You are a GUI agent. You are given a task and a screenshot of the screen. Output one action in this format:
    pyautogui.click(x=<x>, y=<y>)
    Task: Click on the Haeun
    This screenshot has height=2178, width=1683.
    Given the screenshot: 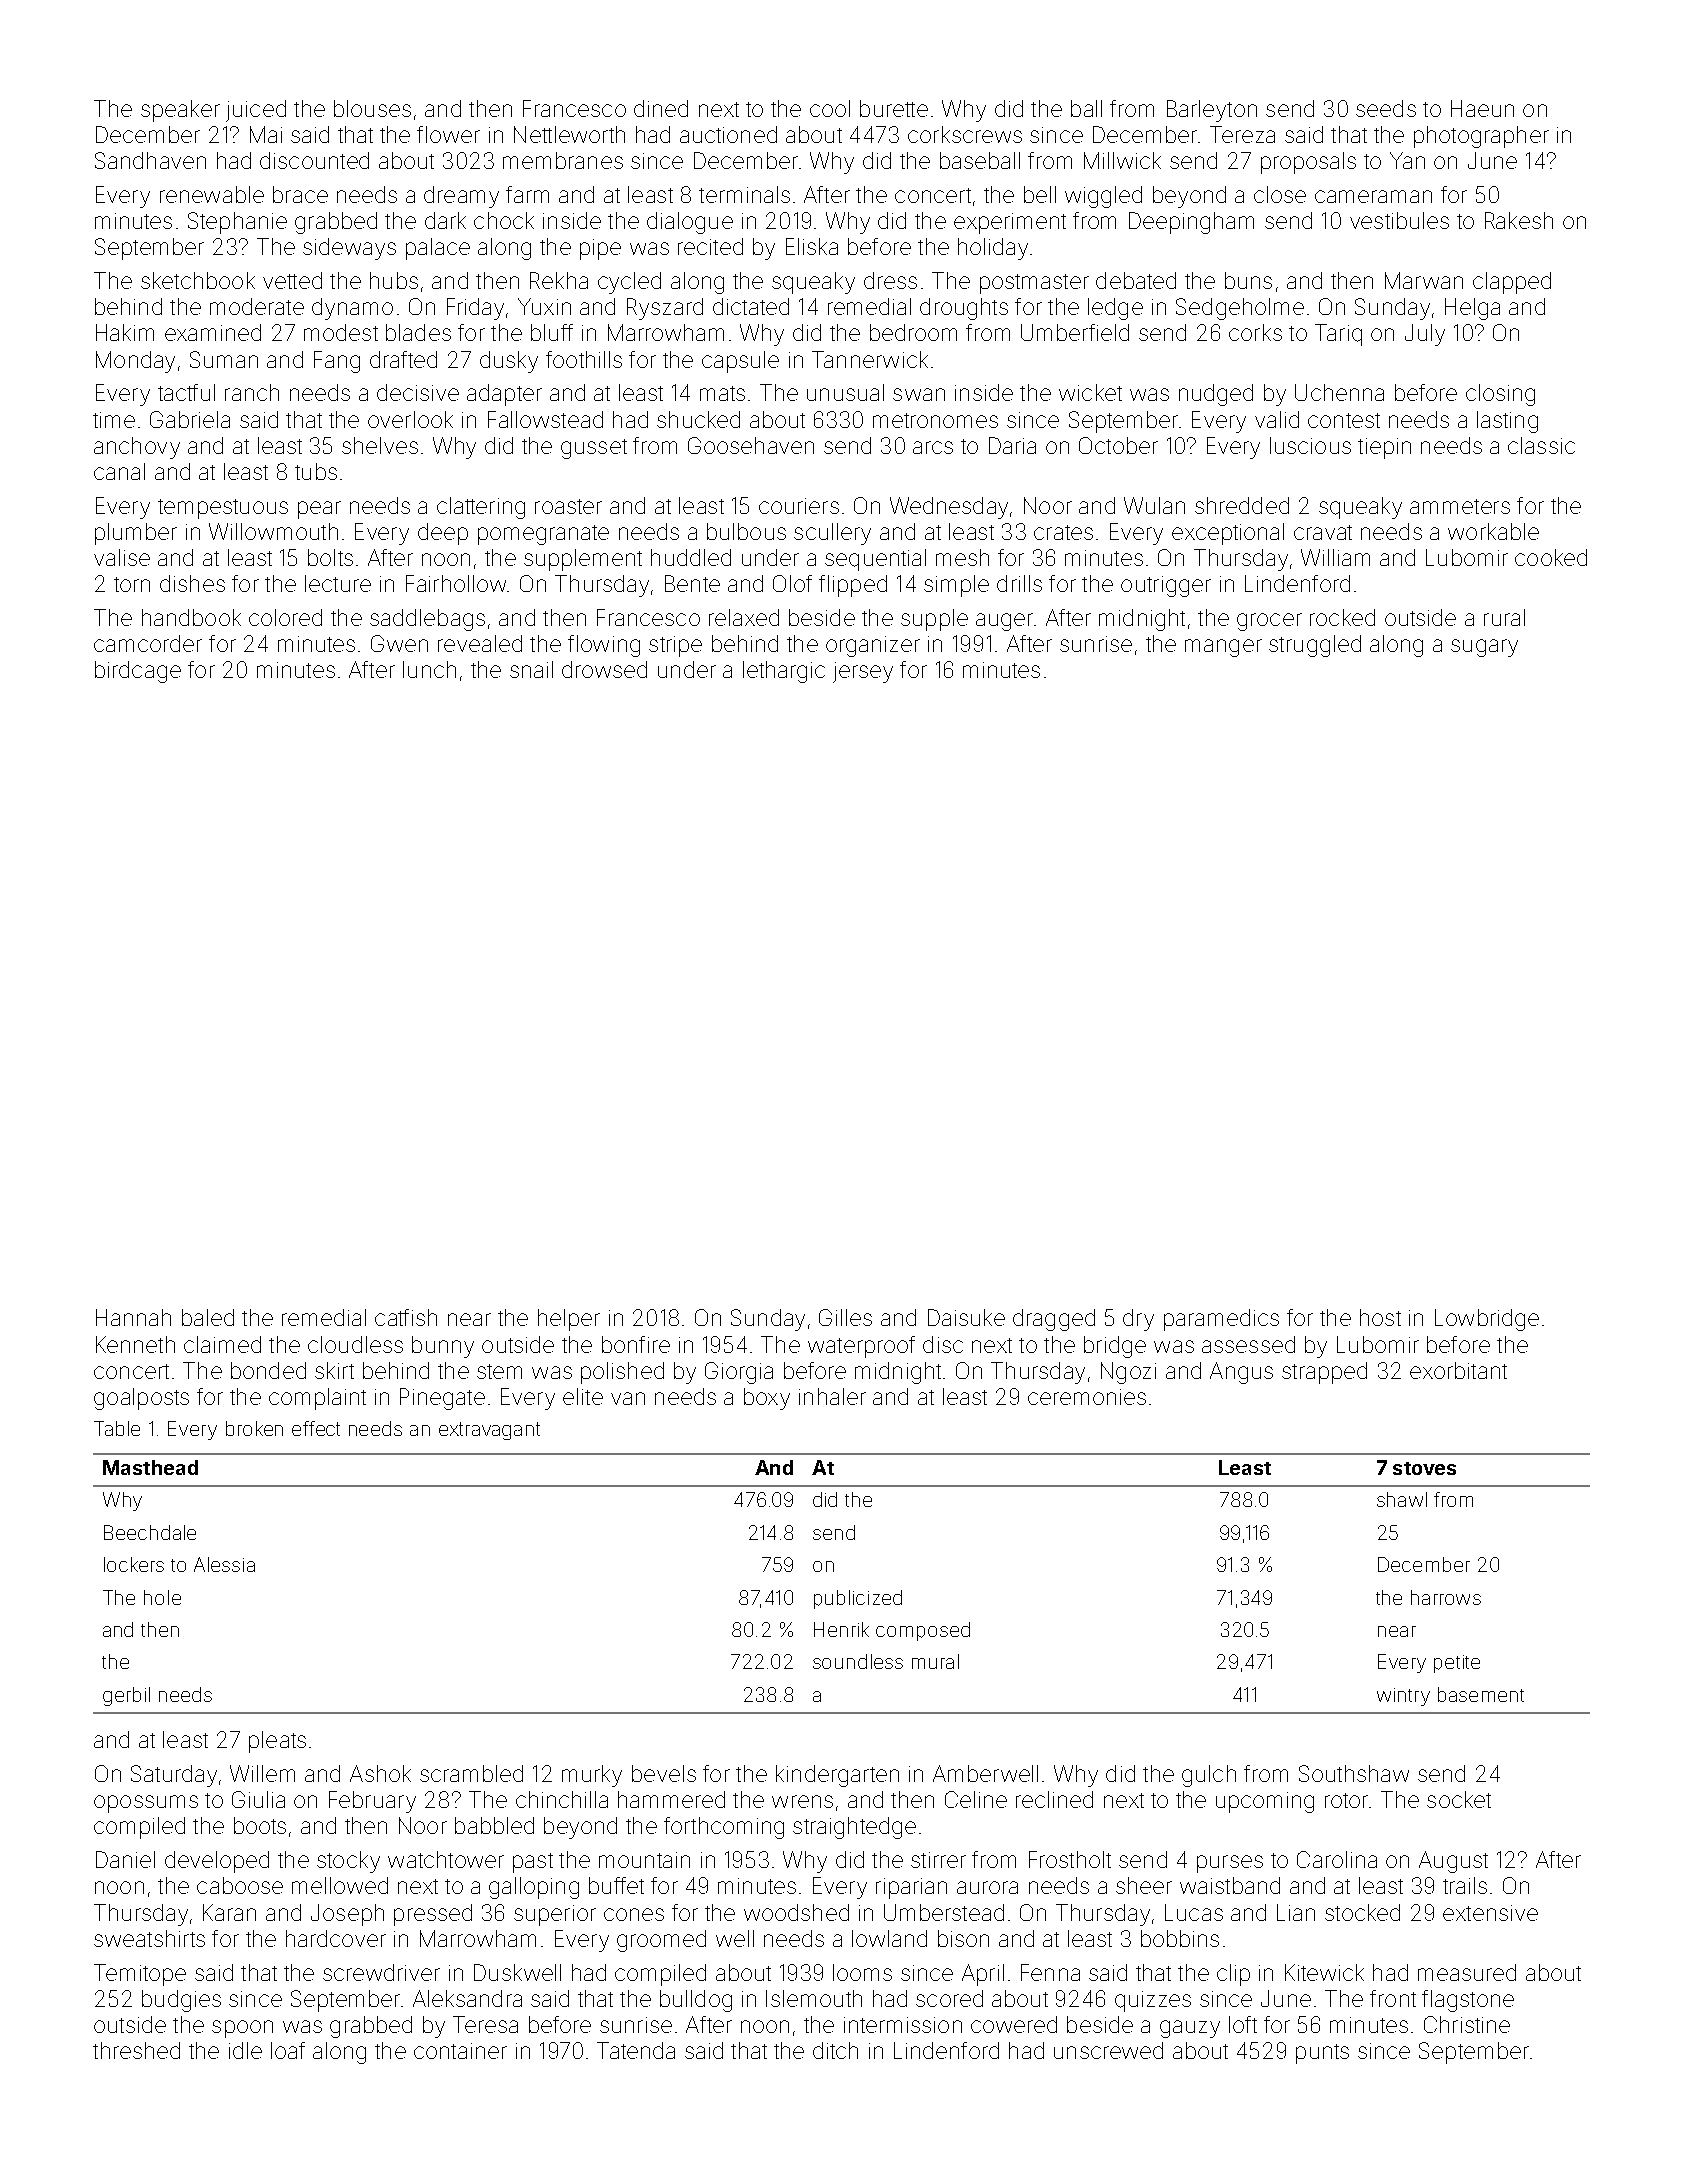 What is the action you would take?
    pyautogui.click(x=1482, y=108)
